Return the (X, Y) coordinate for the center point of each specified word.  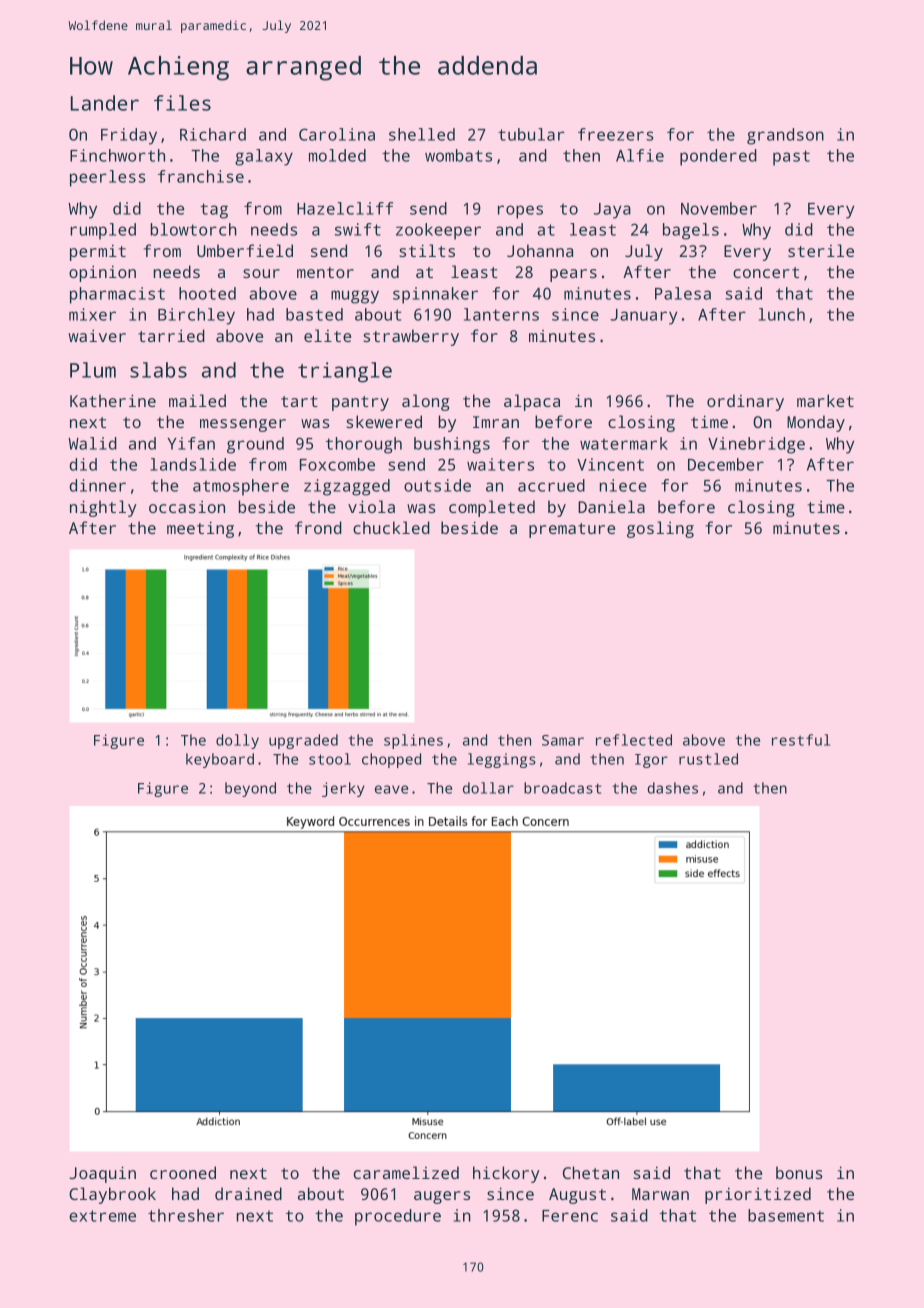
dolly (237, 741)
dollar (488, 788)
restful (801, 740)
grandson (785, 136)
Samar (563, 740)
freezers (615, 134)
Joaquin (103, 1174)
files (182, 103)
